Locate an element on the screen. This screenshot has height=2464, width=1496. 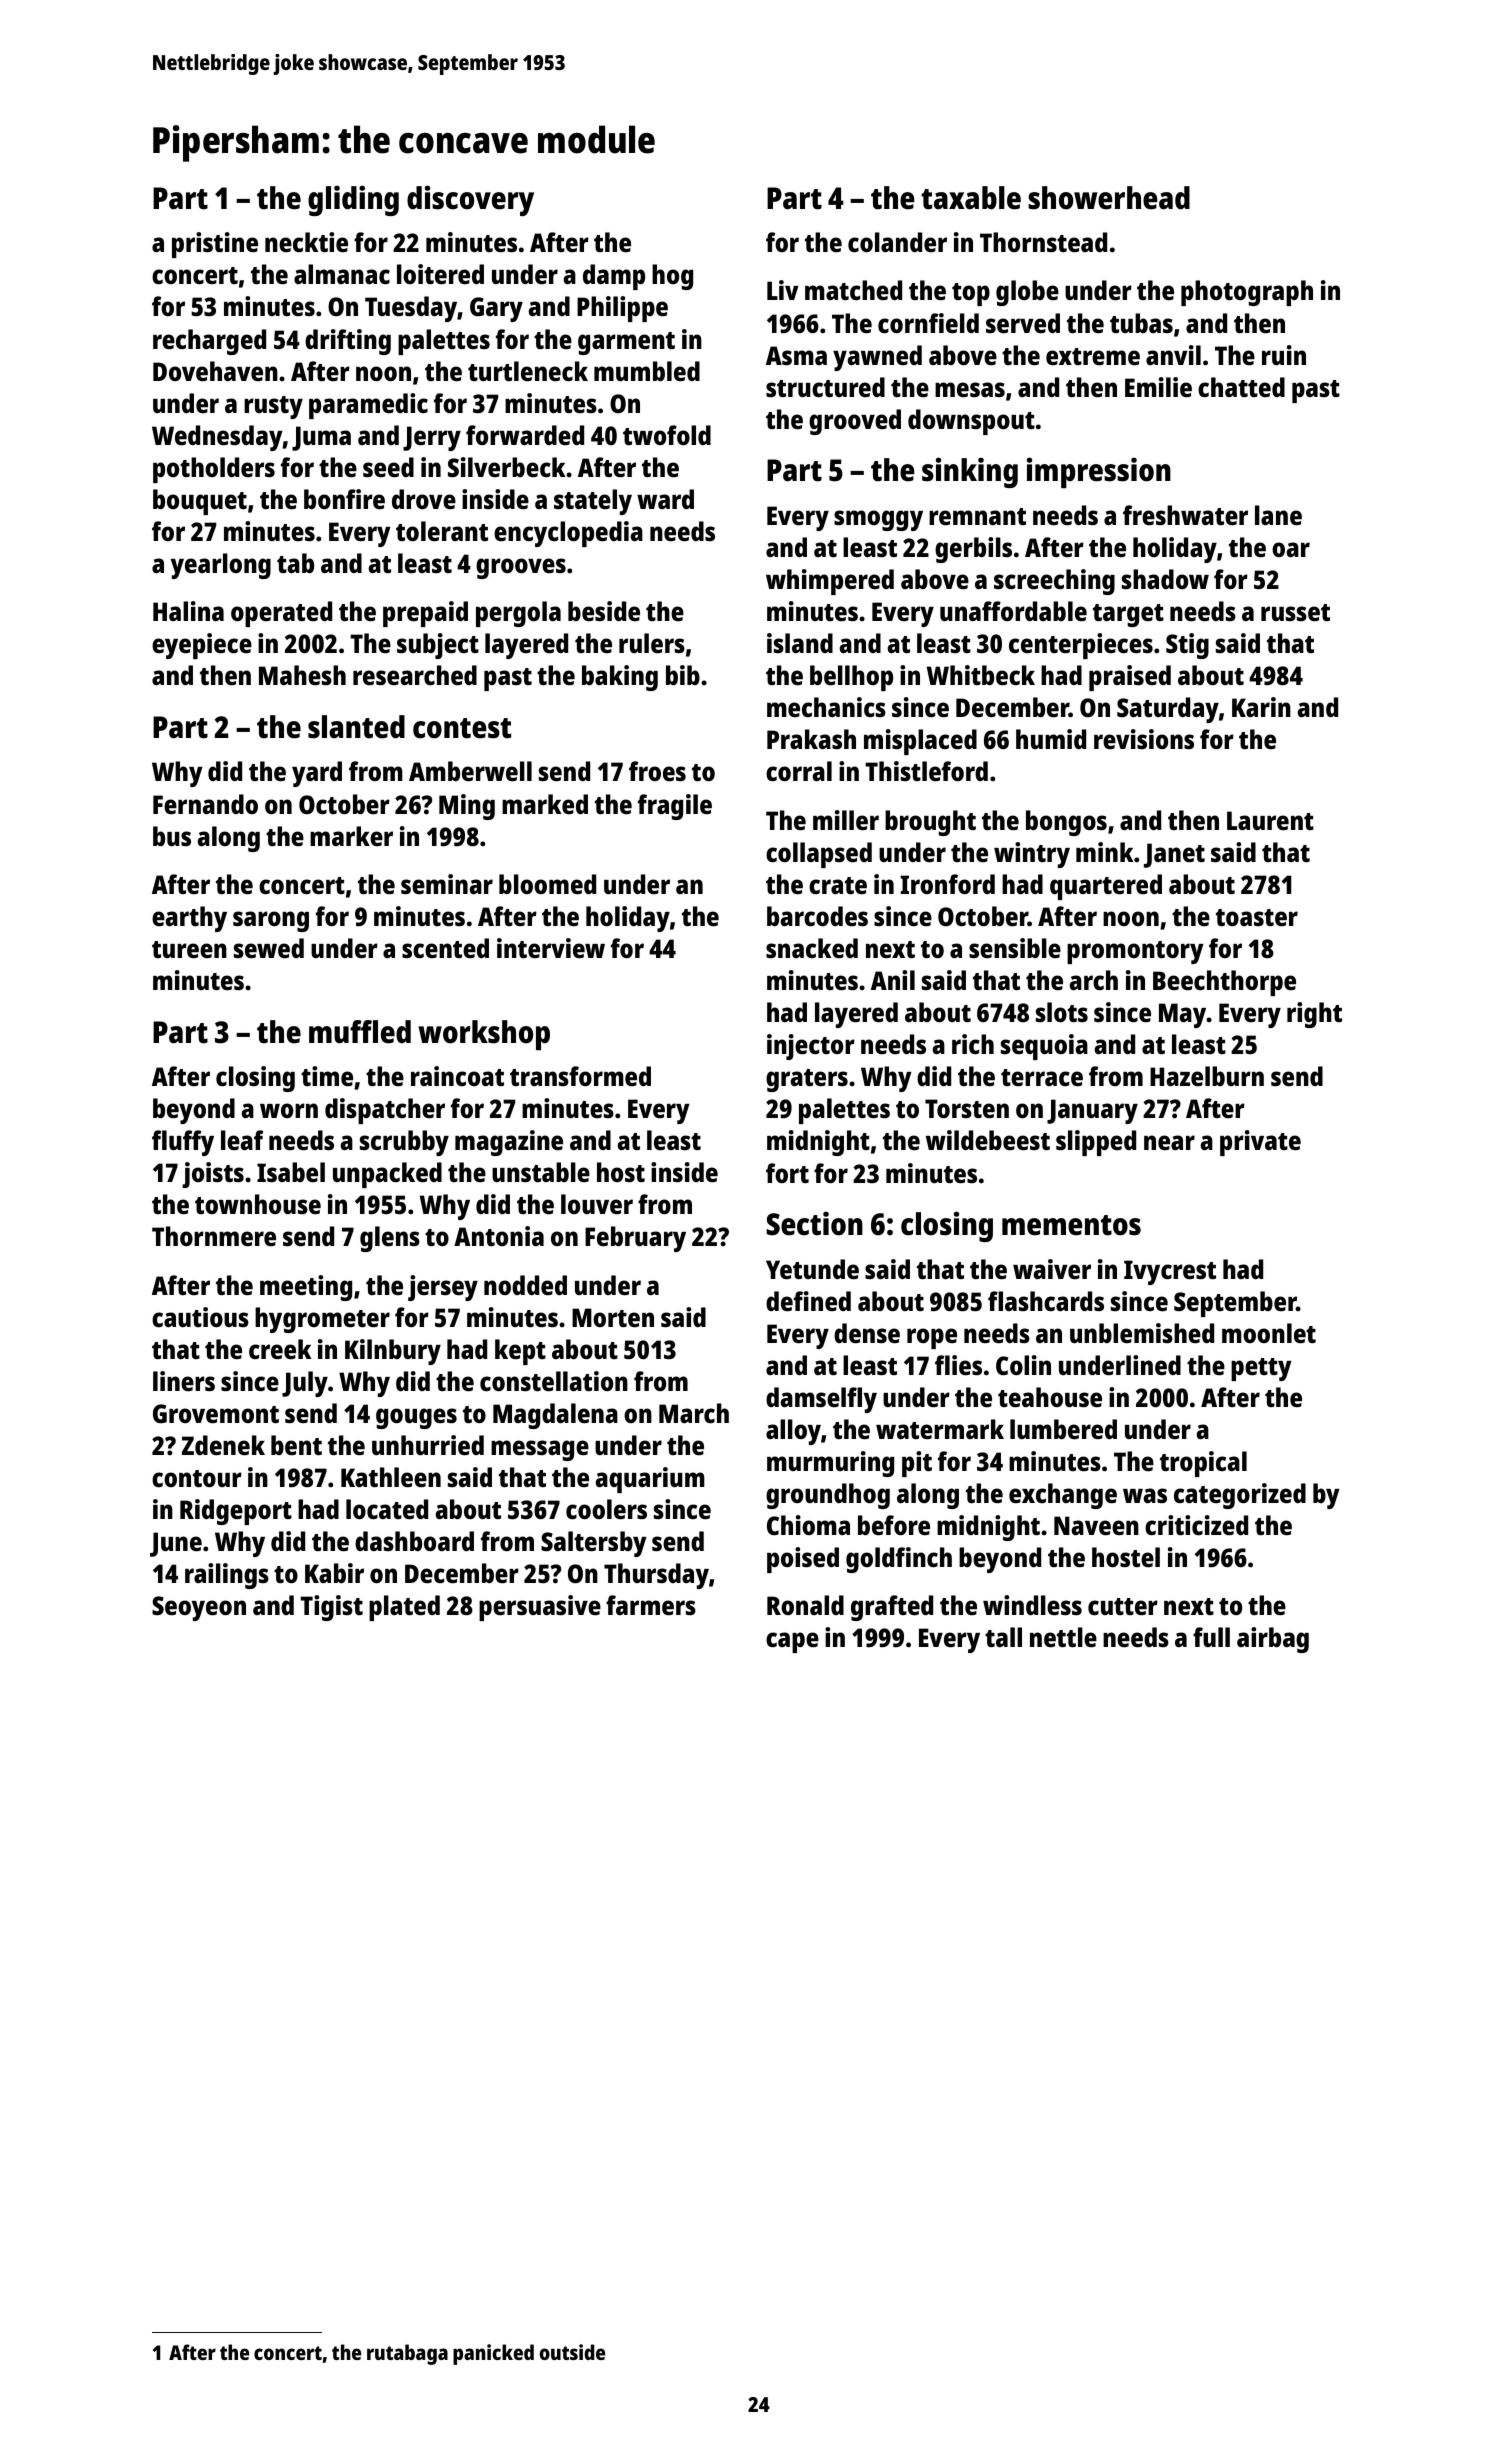
rutabaga is located at coordinates (407, 2354).
